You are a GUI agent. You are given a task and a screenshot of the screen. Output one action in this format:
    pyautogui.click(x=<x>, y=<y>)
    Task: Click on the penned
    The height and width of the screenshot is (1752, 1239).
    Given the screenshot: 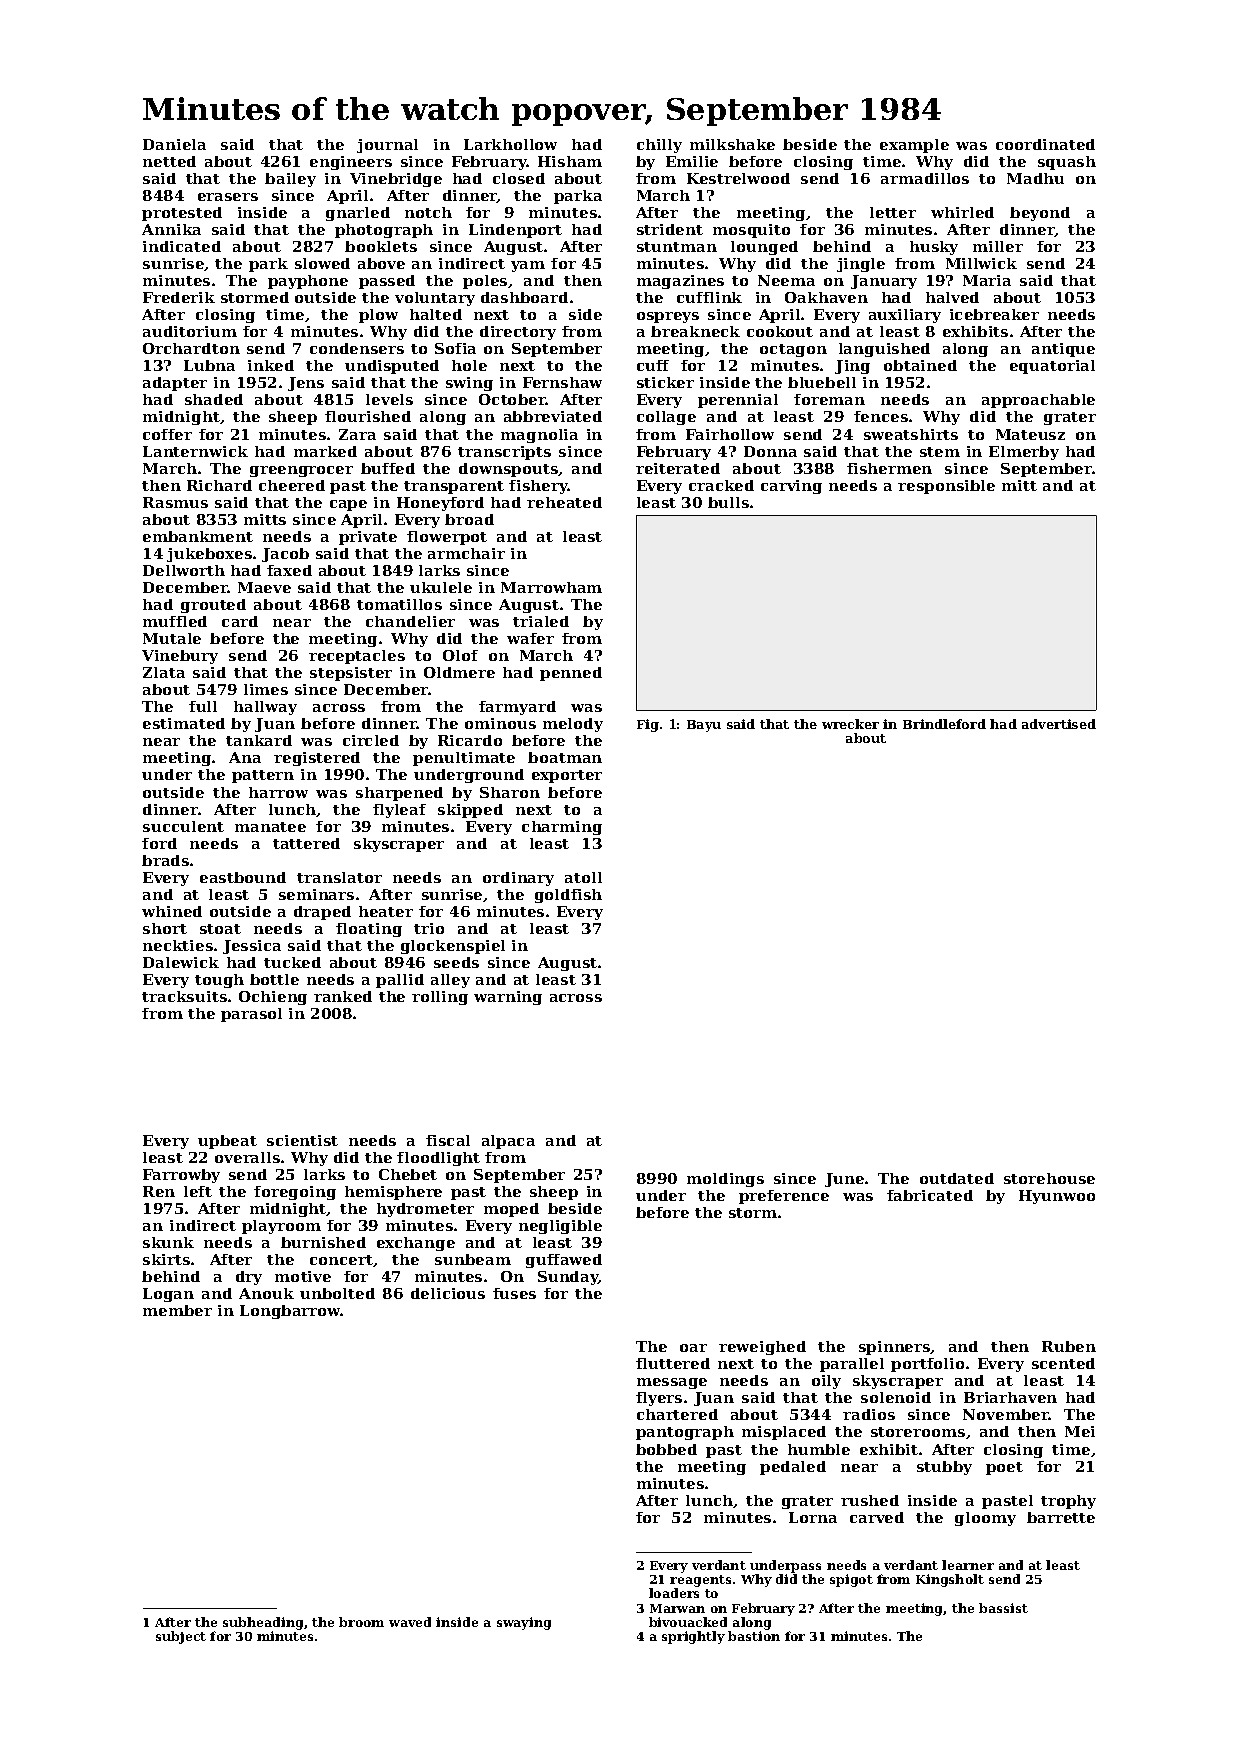 What is the action you would take?
    pyautogui.click(x=571, y=674)
